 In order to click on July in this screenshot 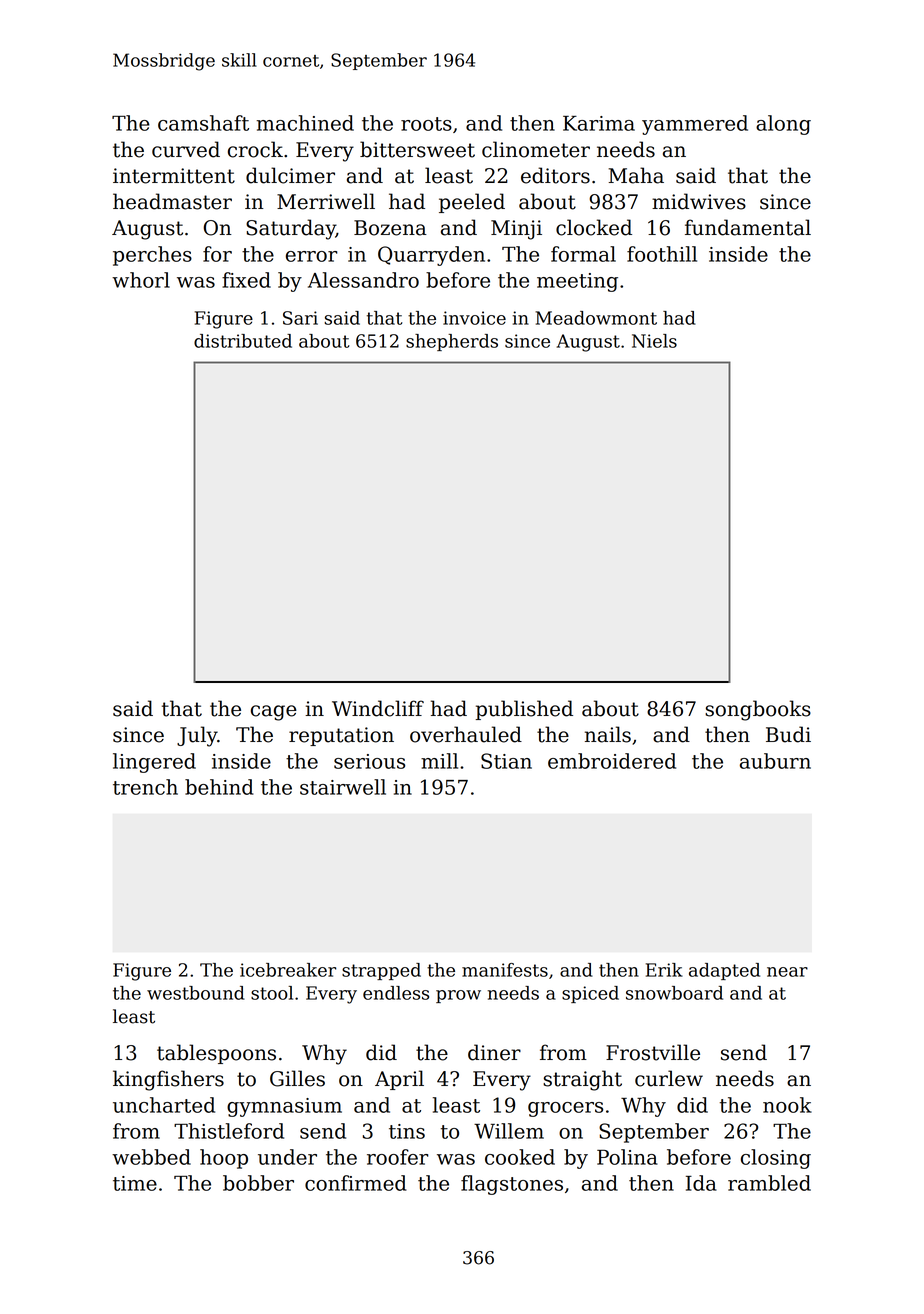, I will do `click(197, 736)`.
